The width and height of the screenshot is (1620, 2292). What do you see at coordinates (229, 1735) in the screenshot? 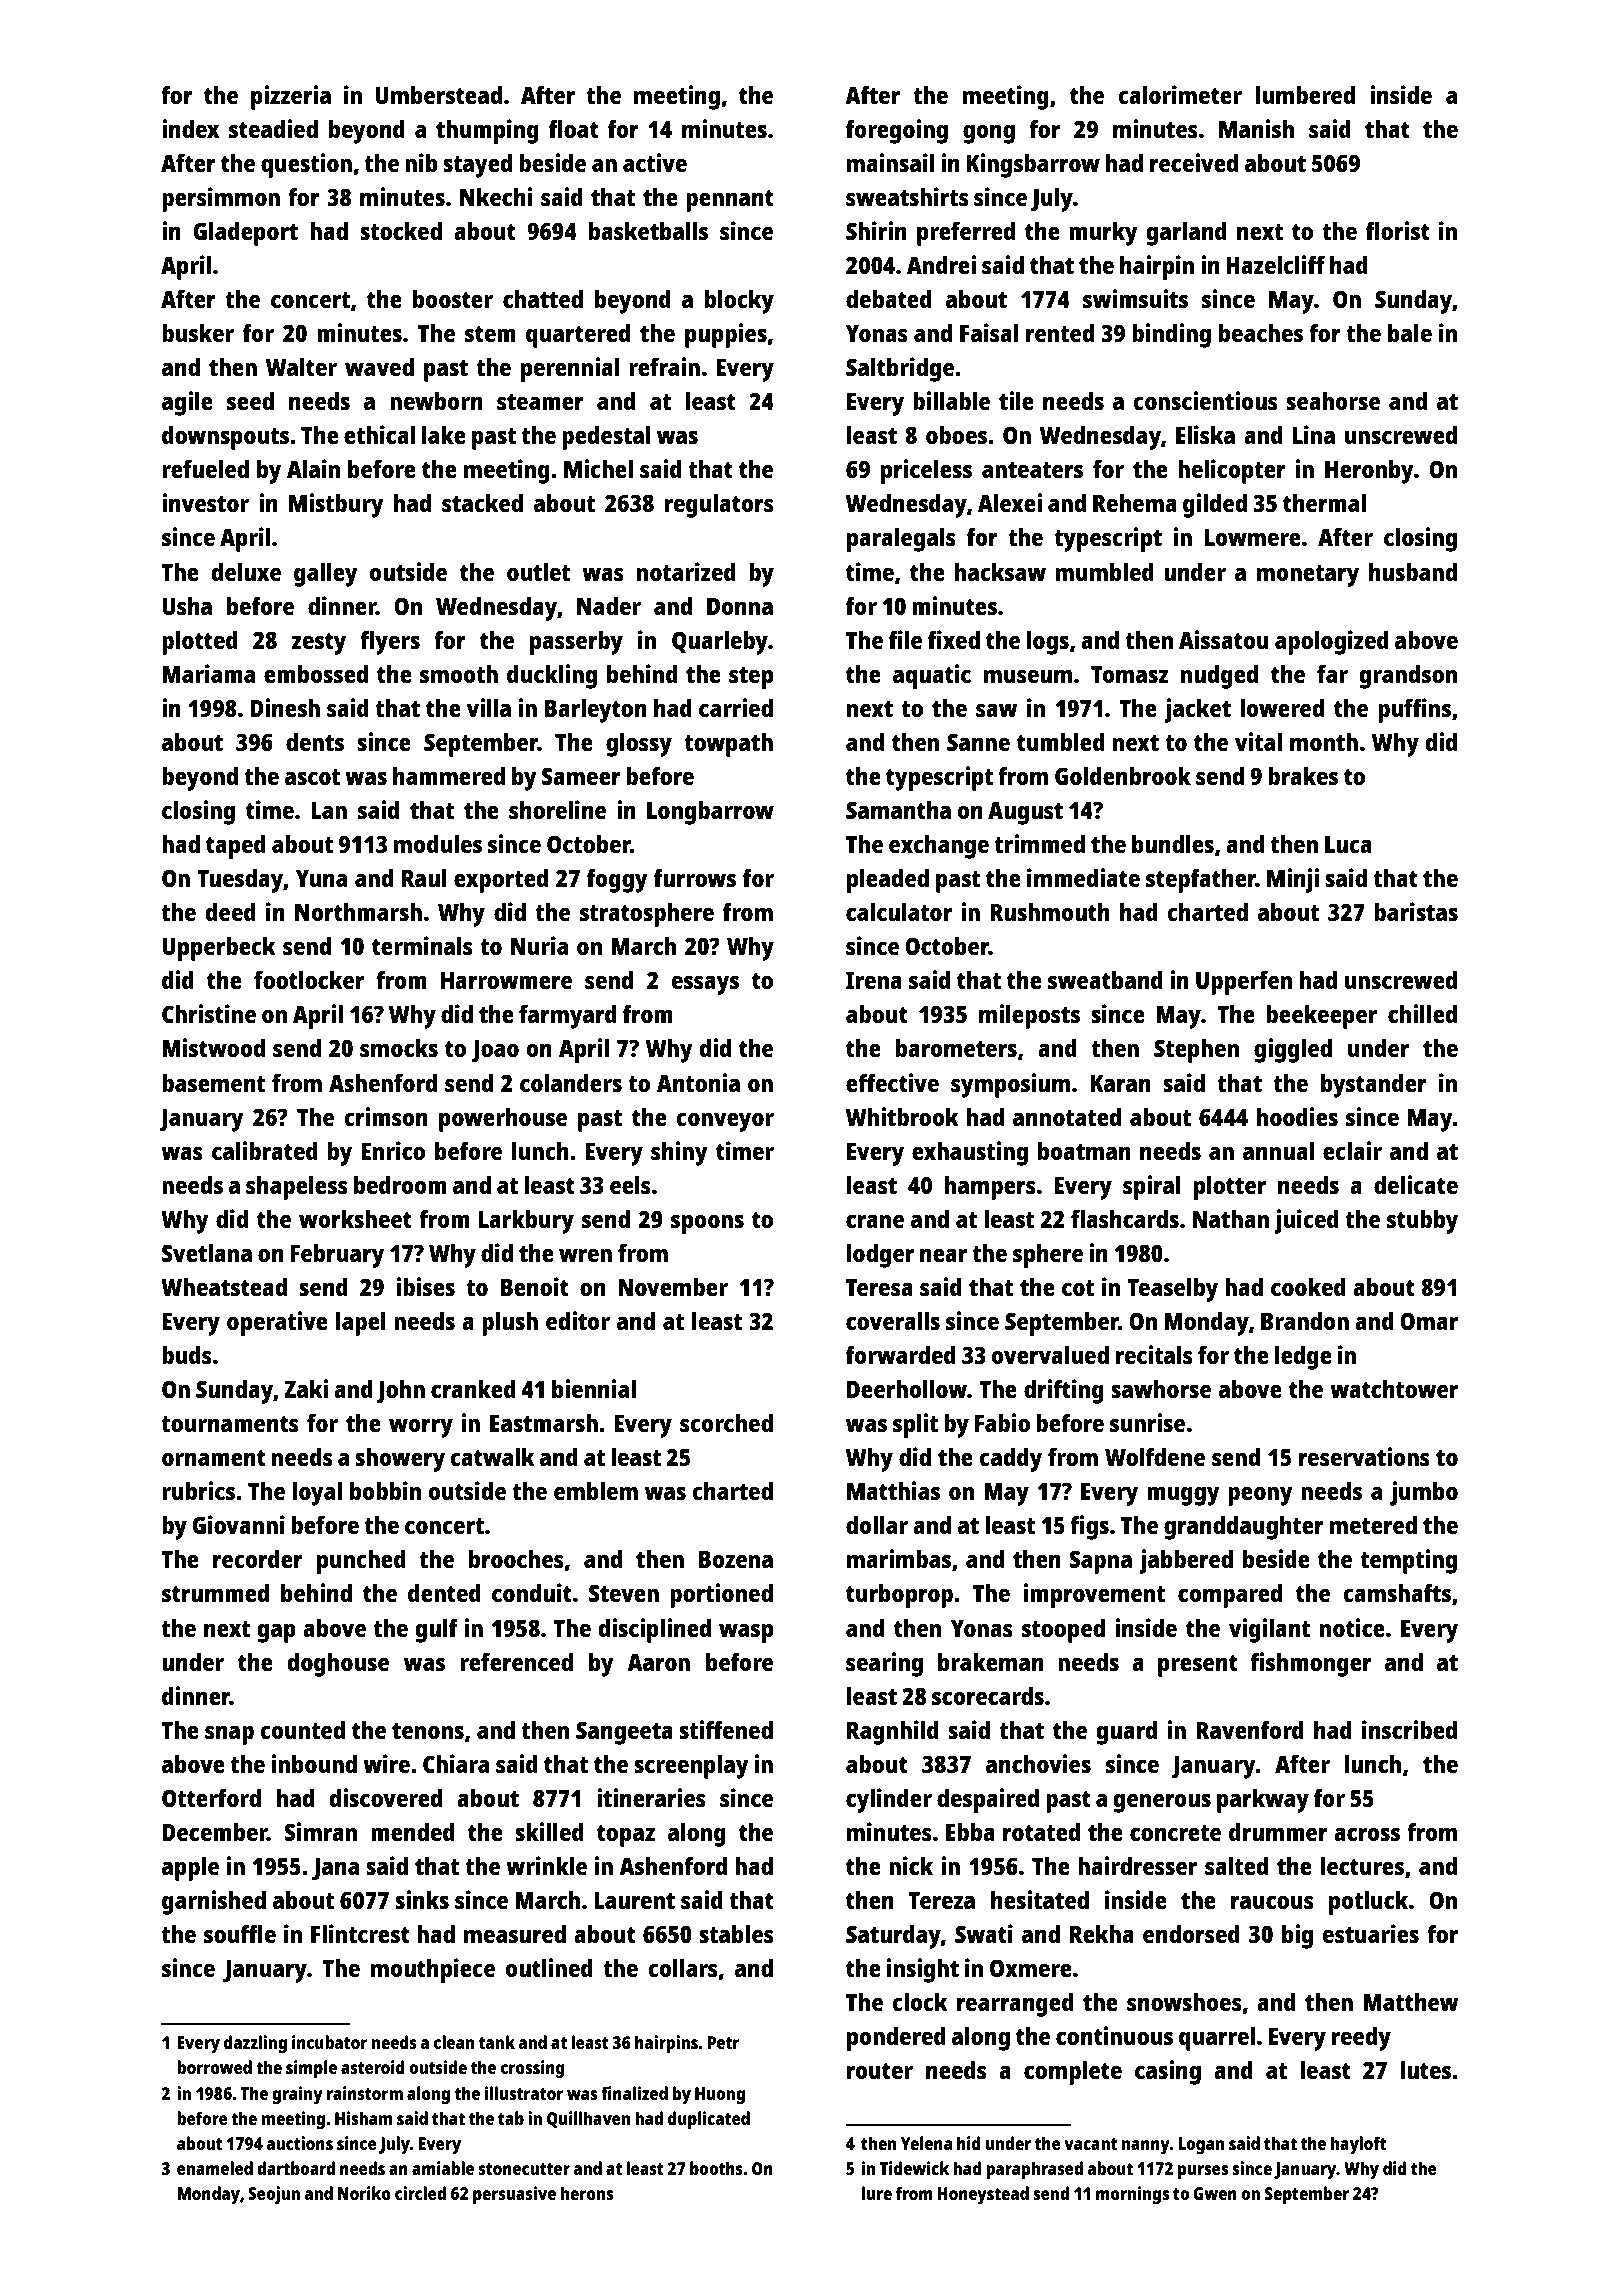
I see `snap` at bounding box center [229, 1735].
